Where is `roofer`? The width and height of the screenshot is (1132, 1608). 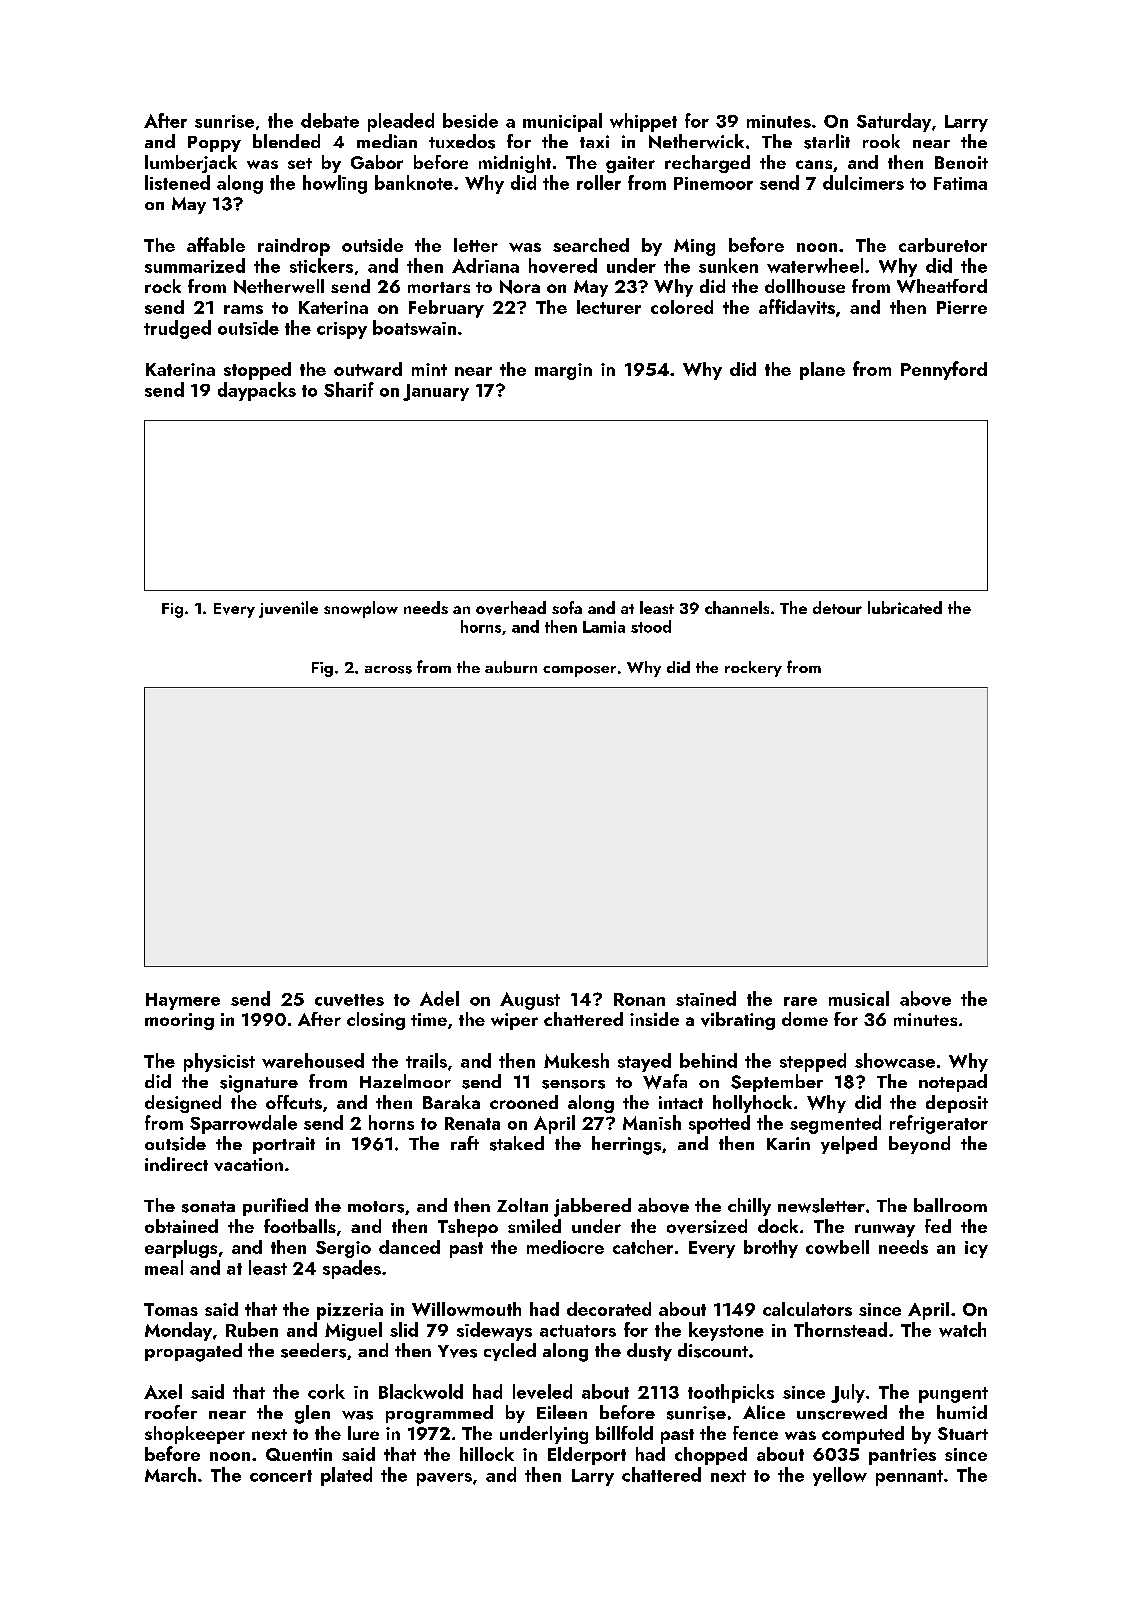 roofer is located at coordinates (171, 1412).
